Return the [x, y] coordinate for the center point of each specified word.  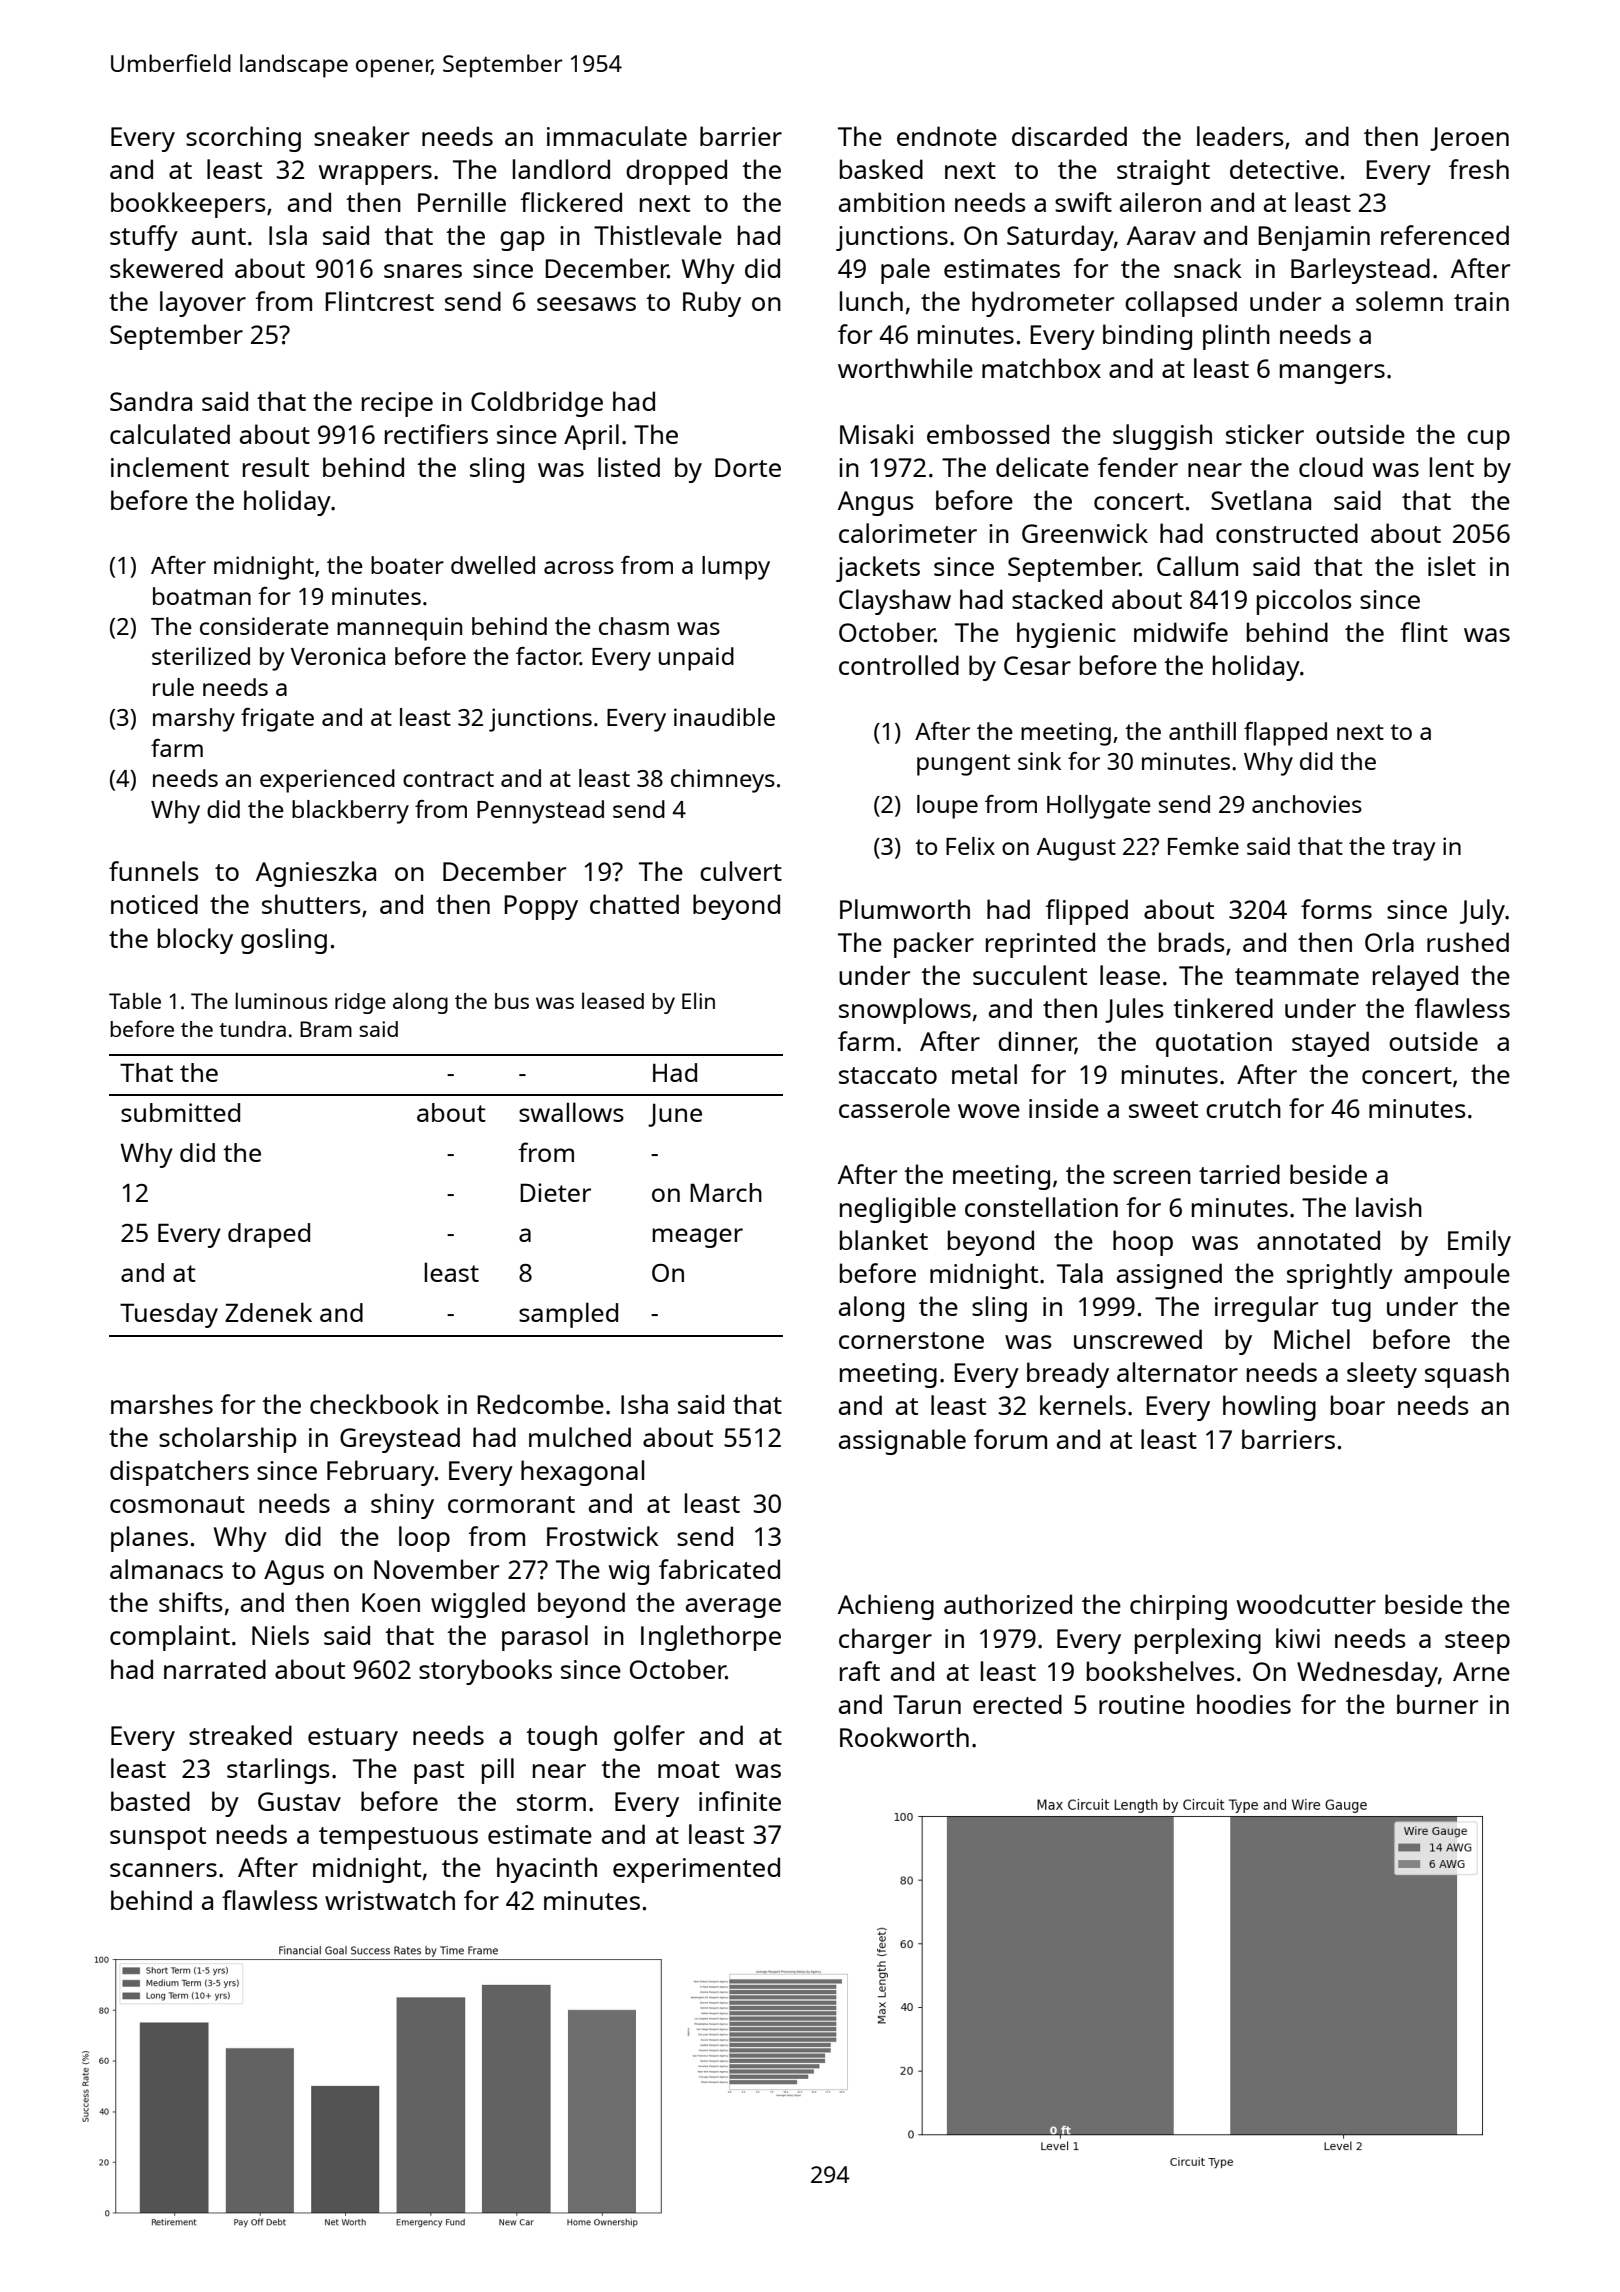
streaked [240, 1735]
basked [881, 169]
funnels [154, 871]
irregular [1266, 1309]
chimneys [723, 781]
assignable [902, 1442]
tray [1414, 850]
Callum [1197, 566]
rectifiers [436, 434]
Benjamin [1314, 238]
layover [203, 304]
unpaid [696, 659]
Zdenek [268, 1312]
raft [860, 1671]
